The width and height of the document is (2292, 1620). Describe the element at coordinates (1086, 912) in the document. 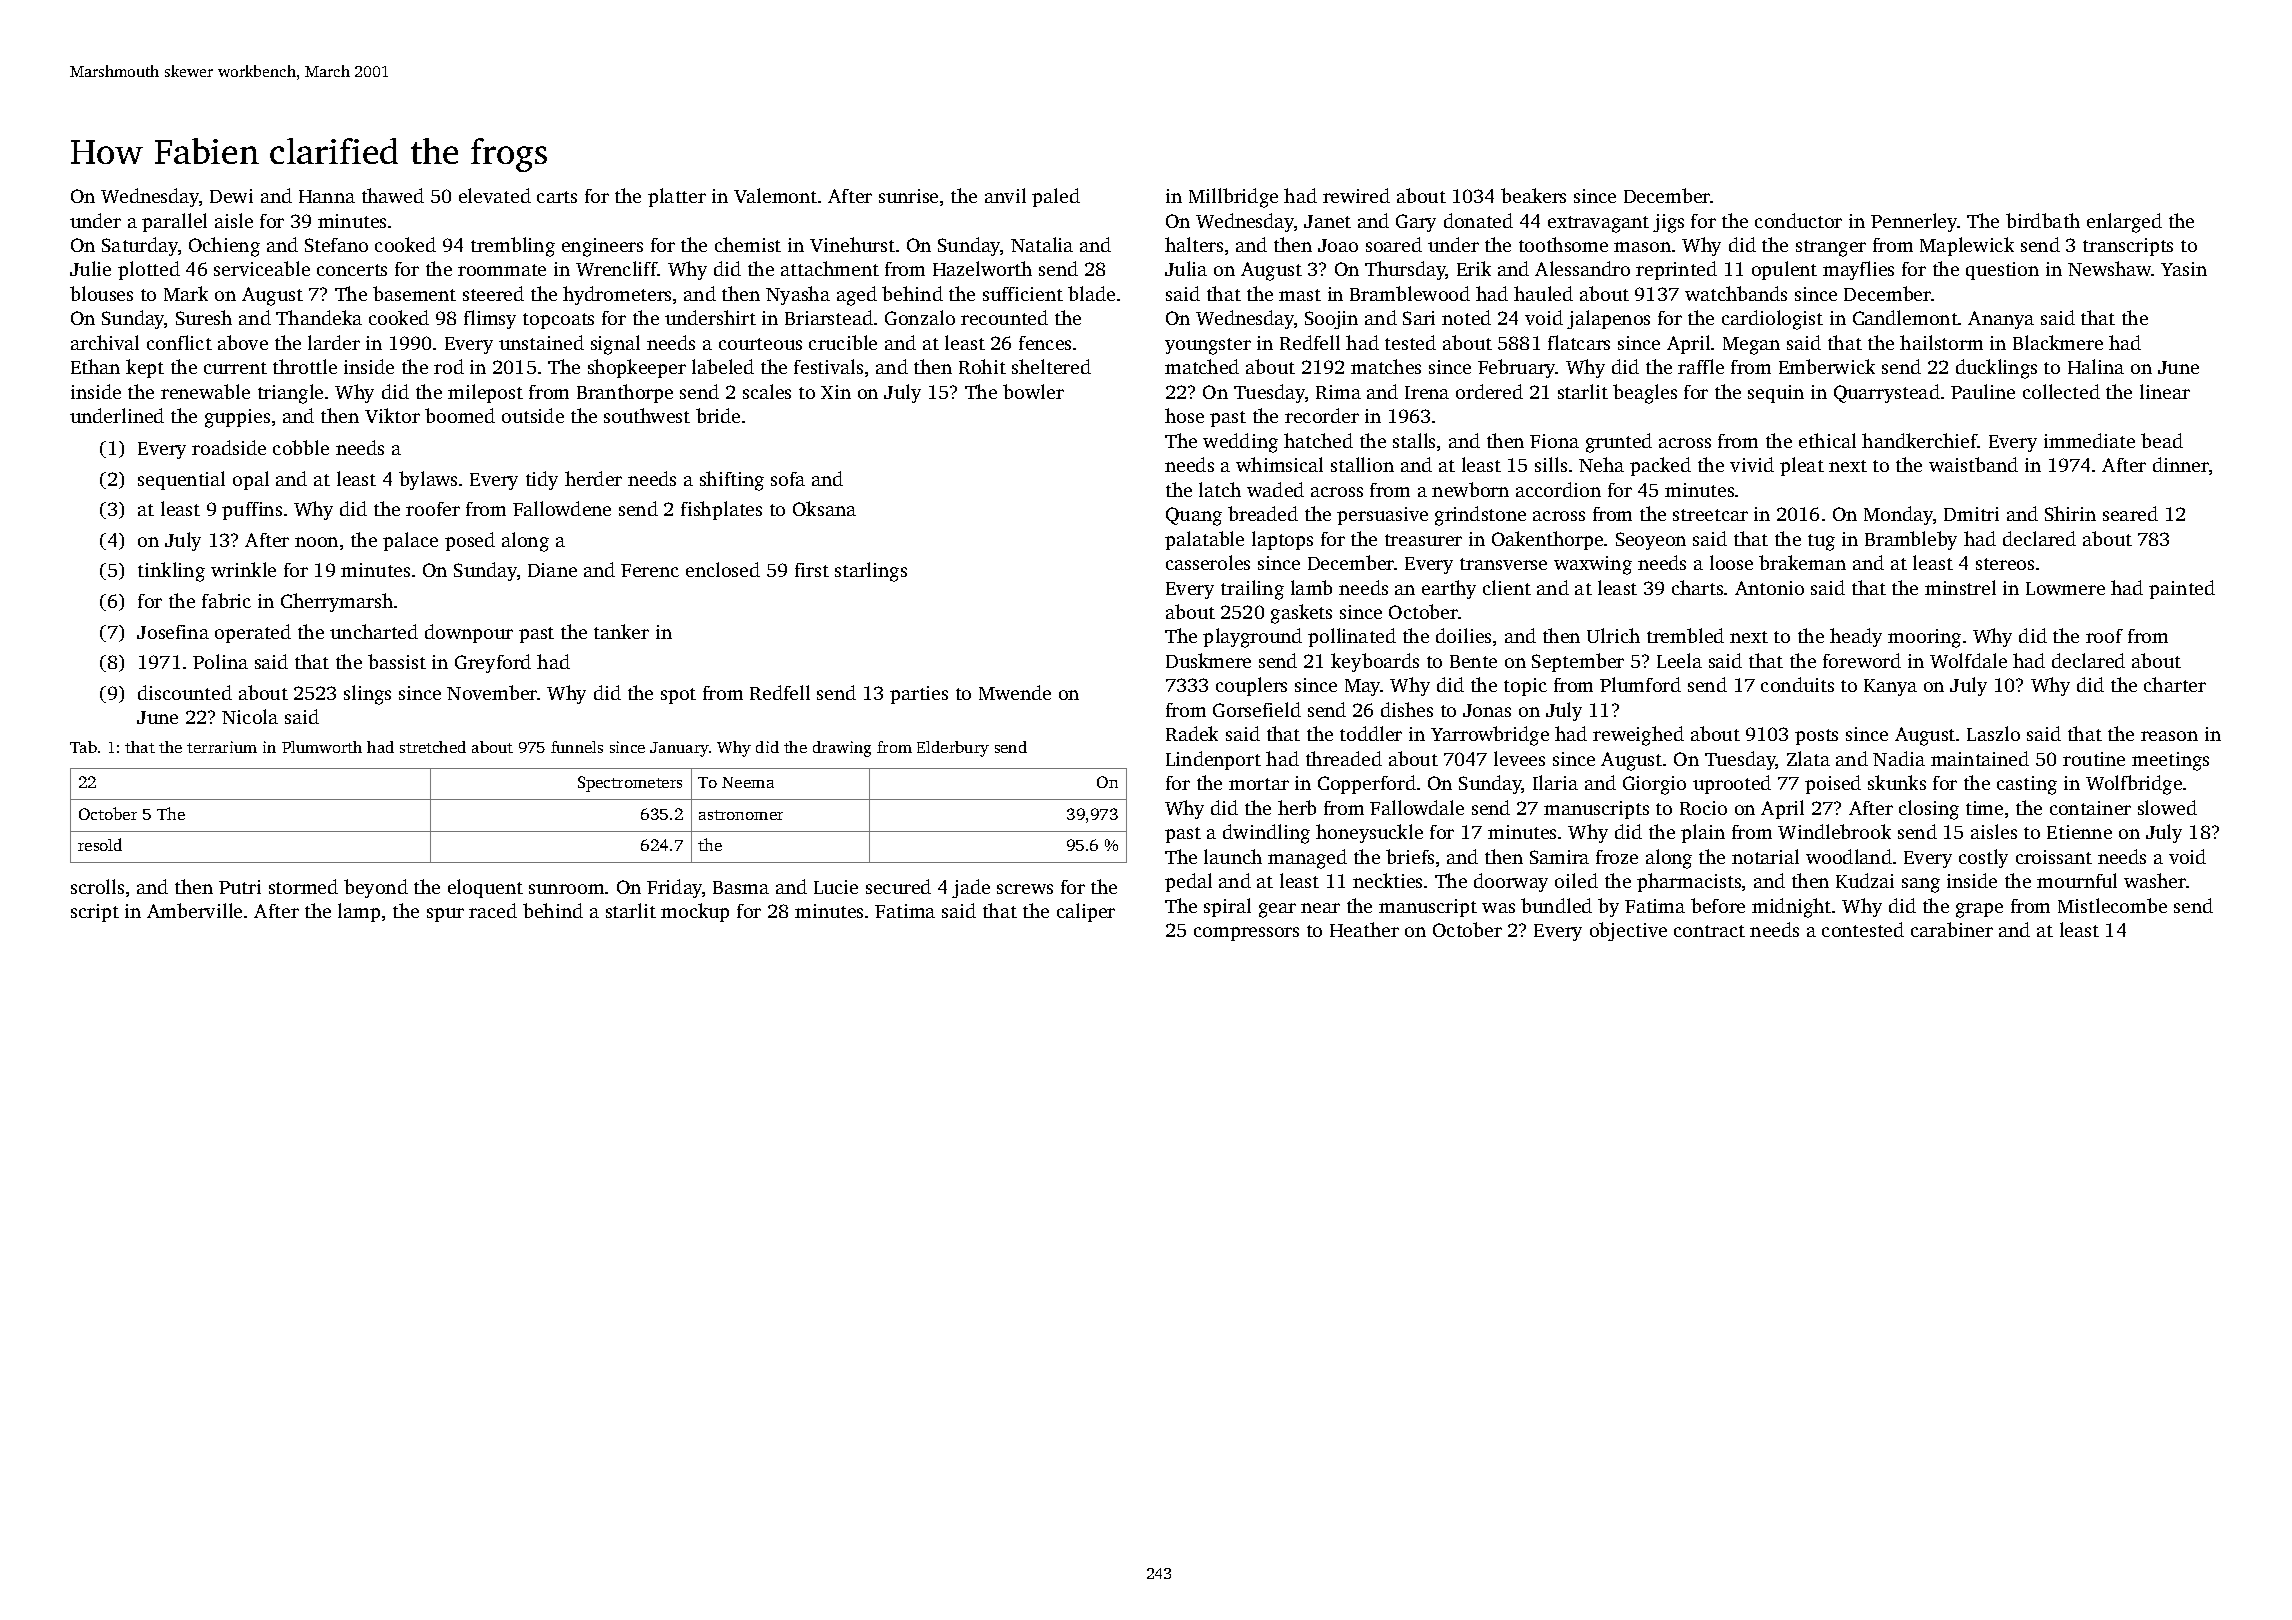

I see `caliper` at that location.
